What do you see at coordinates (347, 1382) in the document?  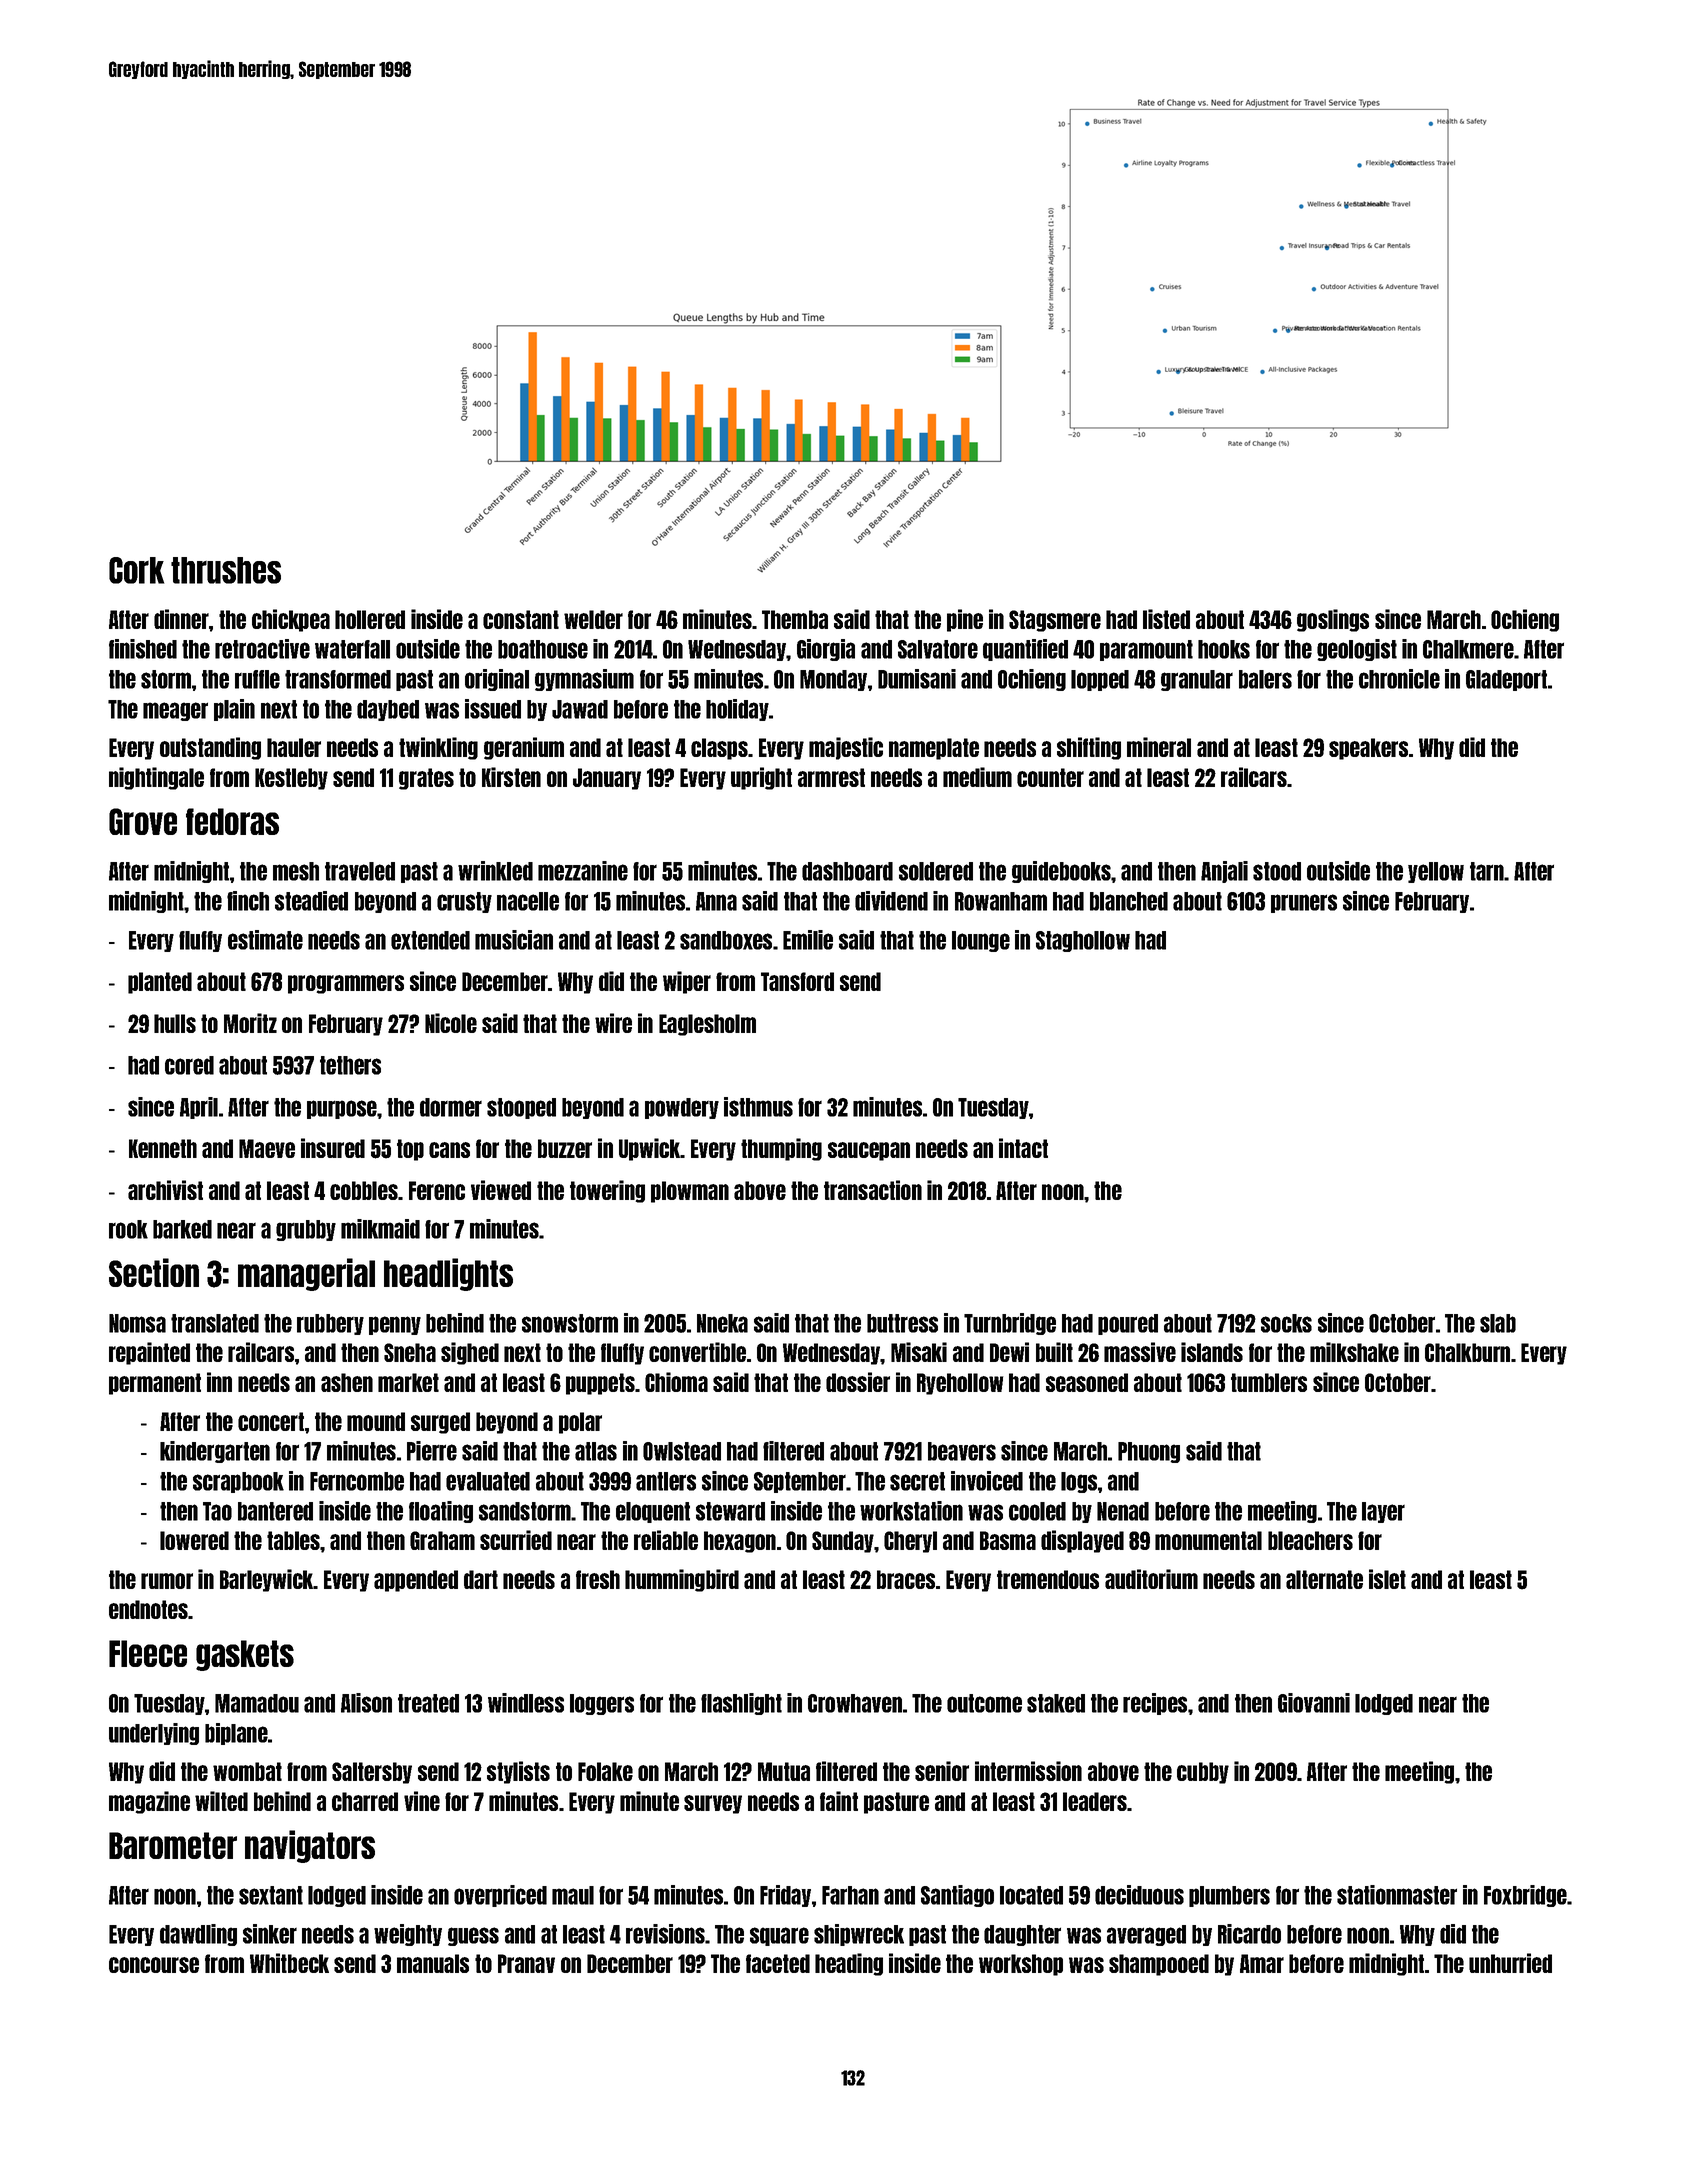 I see `ashen` at bounding box center [347, 1382].
